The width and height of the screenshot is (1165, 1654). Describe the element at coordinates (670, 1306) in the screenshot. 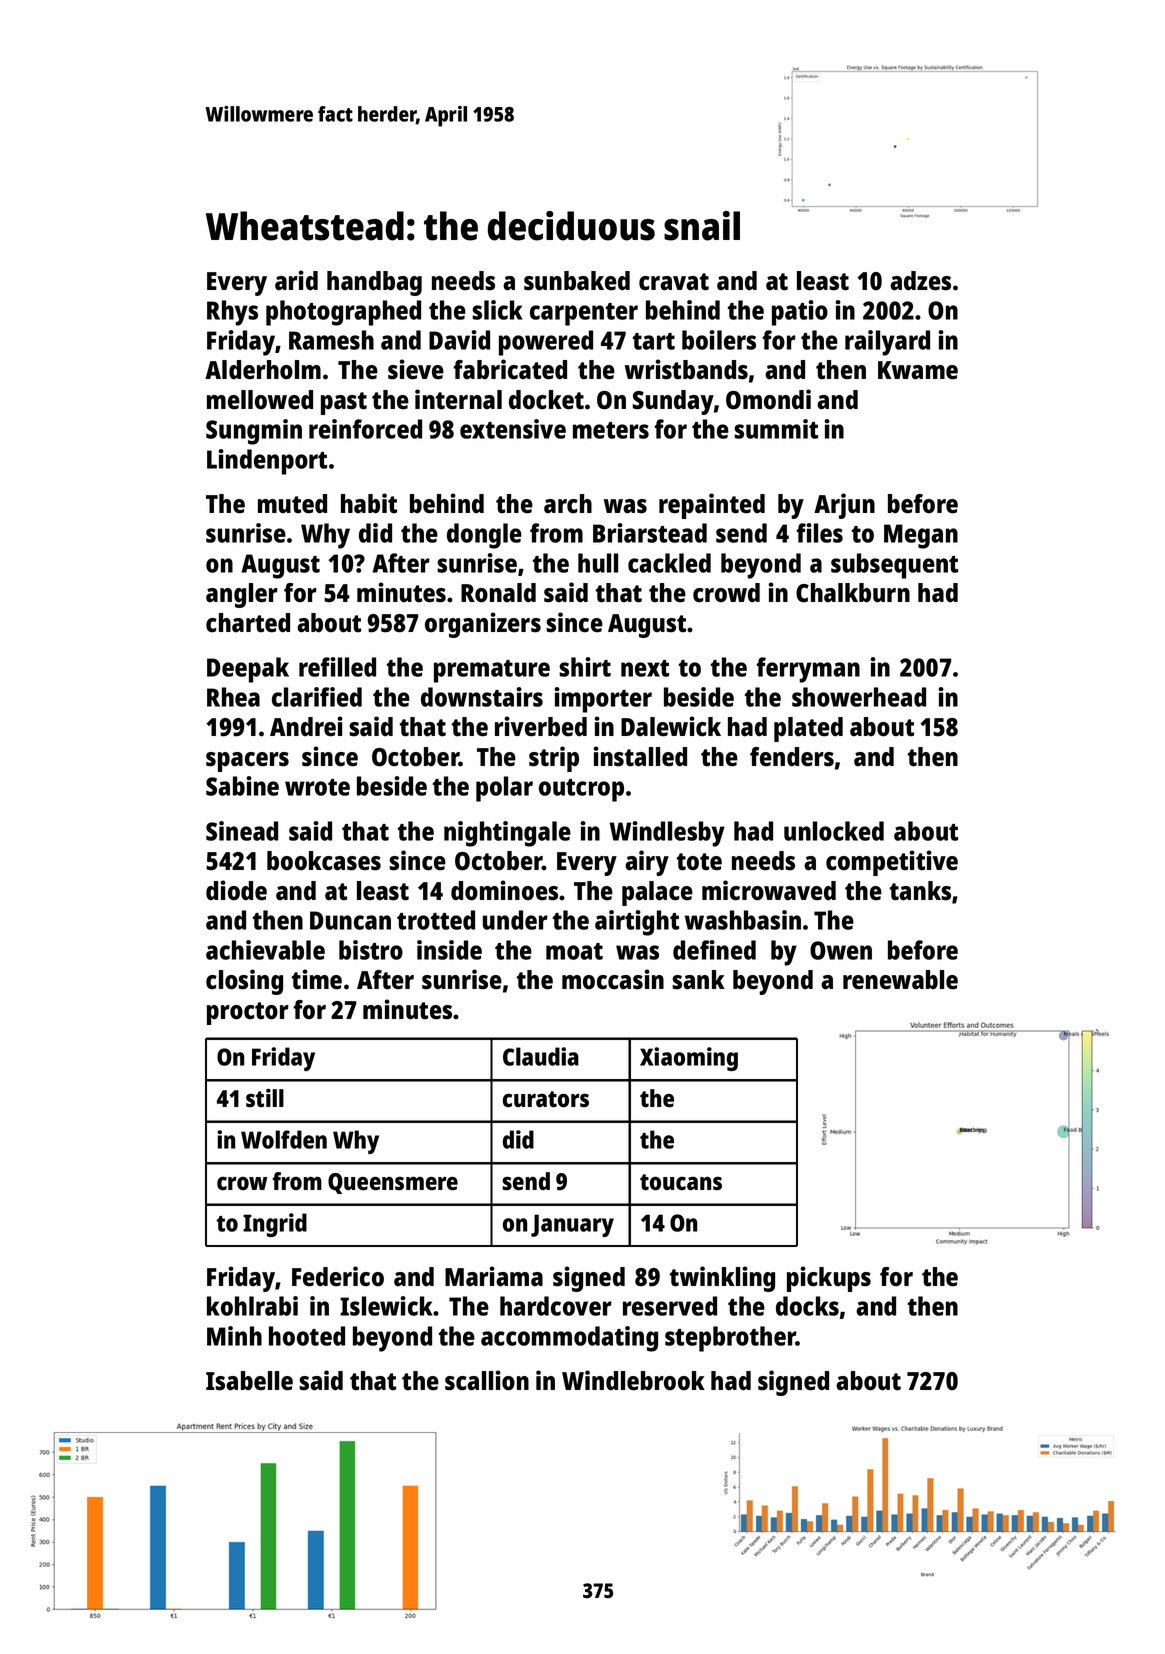

I see `reserved` at that location.
